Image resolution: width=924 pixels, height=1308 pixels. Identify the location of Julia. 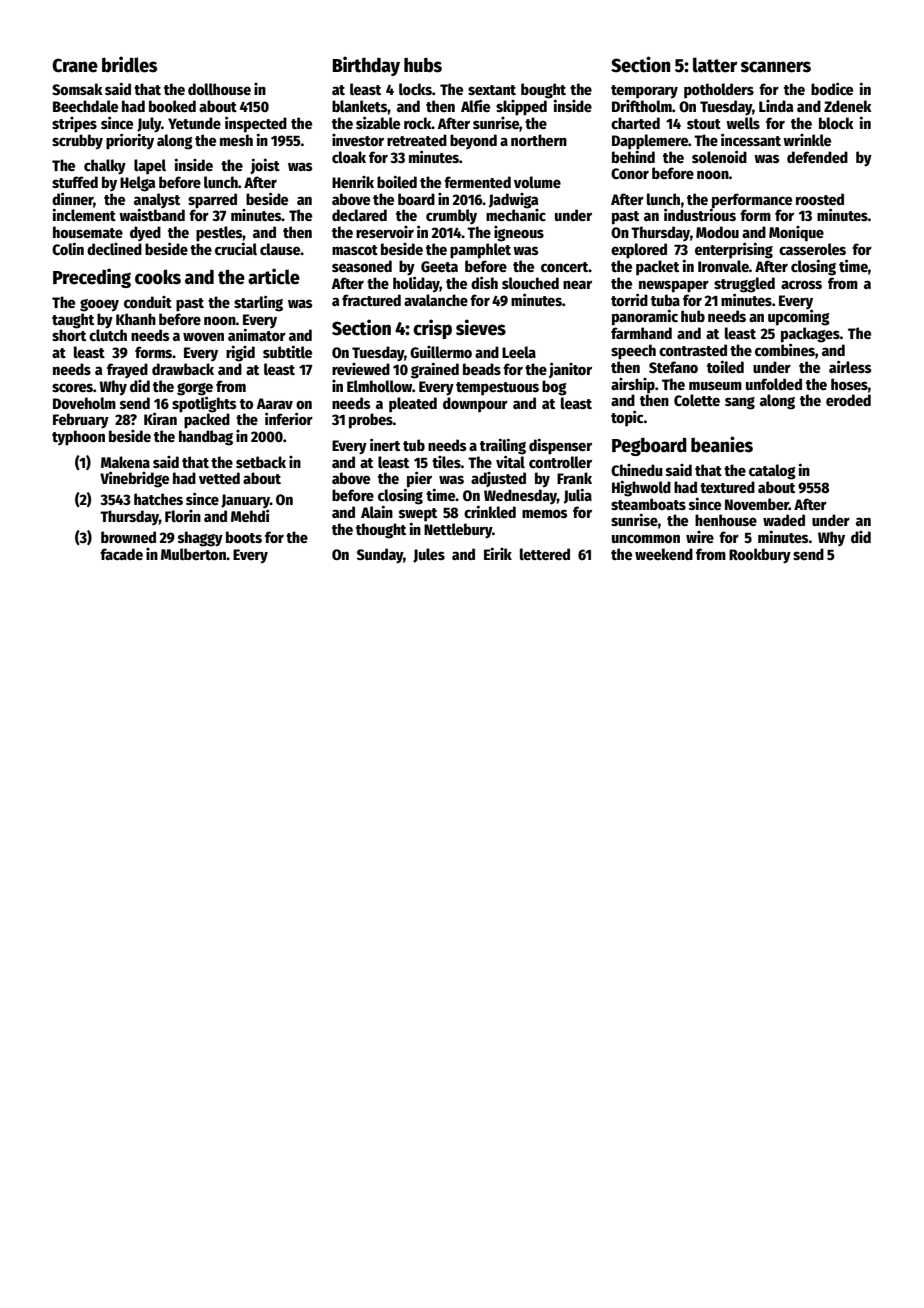
(578, 496).
